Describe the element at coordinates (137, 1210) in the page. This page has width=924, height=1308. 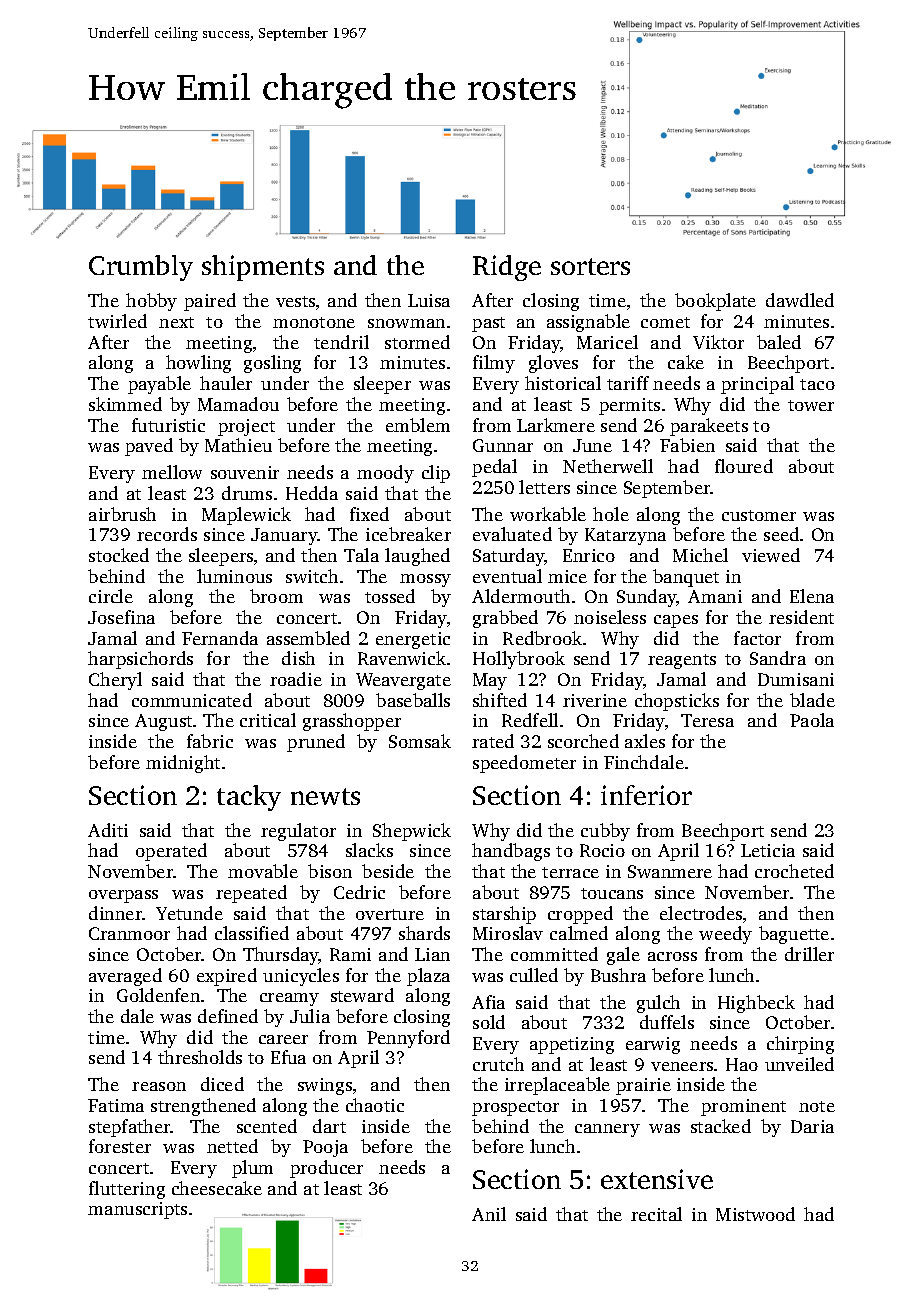
I see `manuscripts` at that location.
